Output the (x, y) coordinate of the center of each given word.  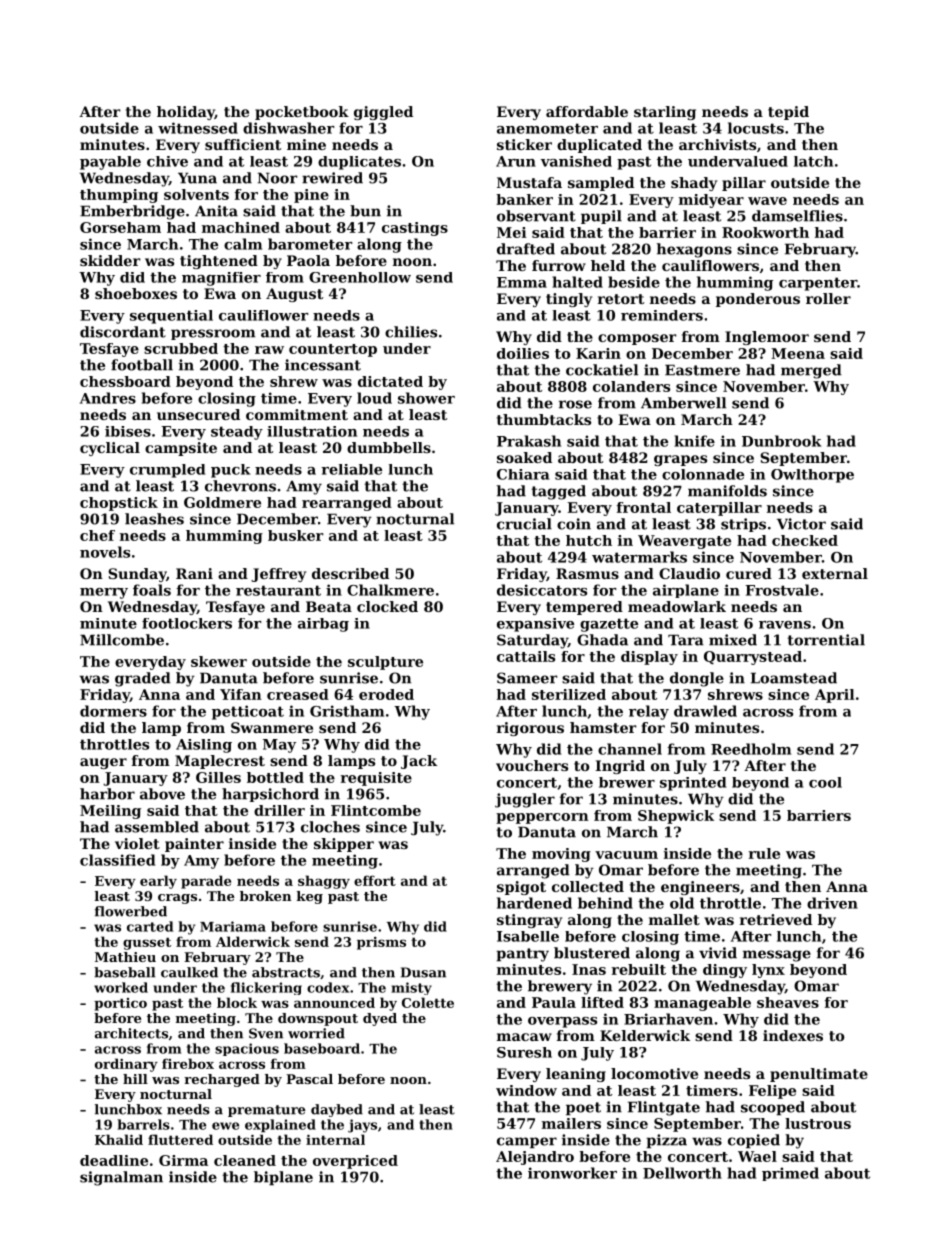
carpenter (818, 284)
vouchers (532, 765)
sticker (524, 144)
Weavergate (684, 542)
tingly (569, 300)
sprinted (693, 784)
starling (665, 113)
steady (237, 433)
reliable (351, 469)
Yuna (197, 178)
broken (265, 896)
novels (105, 552)
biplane (283, 1178)
